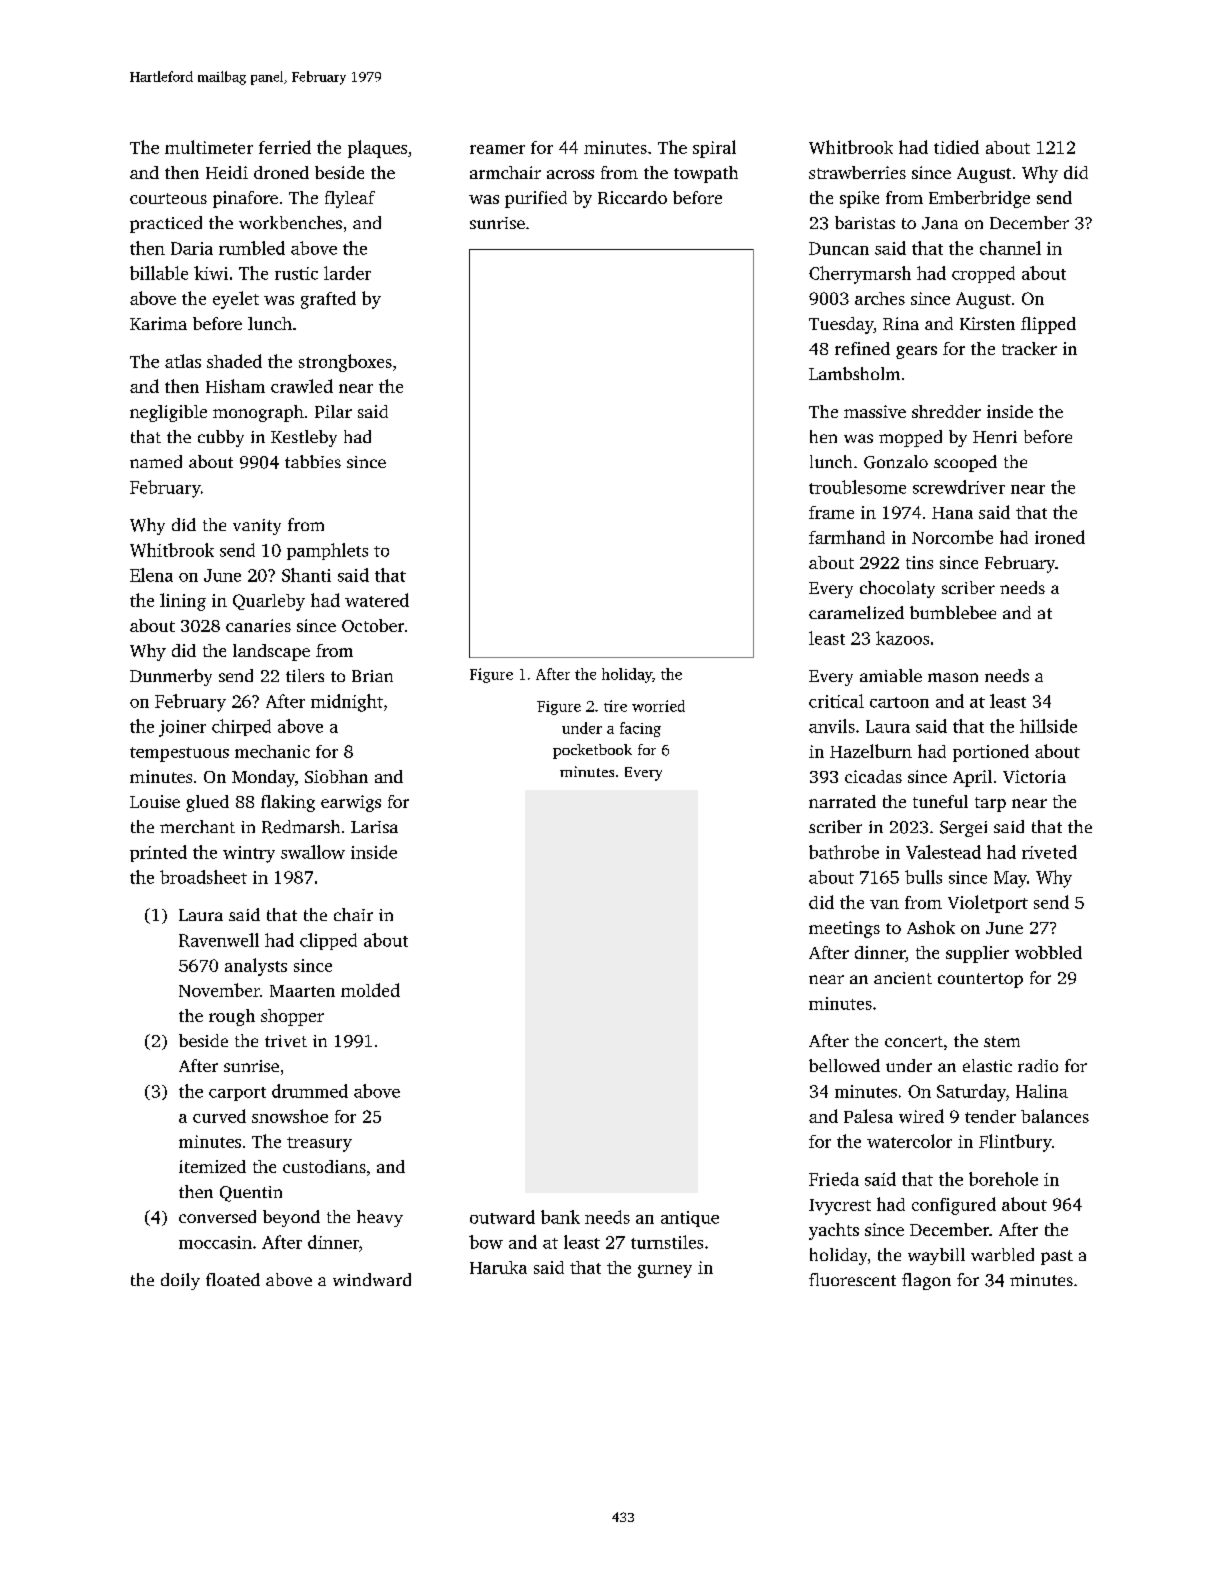 The height and width of the screenshot is (1582, 1223). Describe the element at coordinates (212, 1166) in the screenshot. I see `itemized` at that location.
